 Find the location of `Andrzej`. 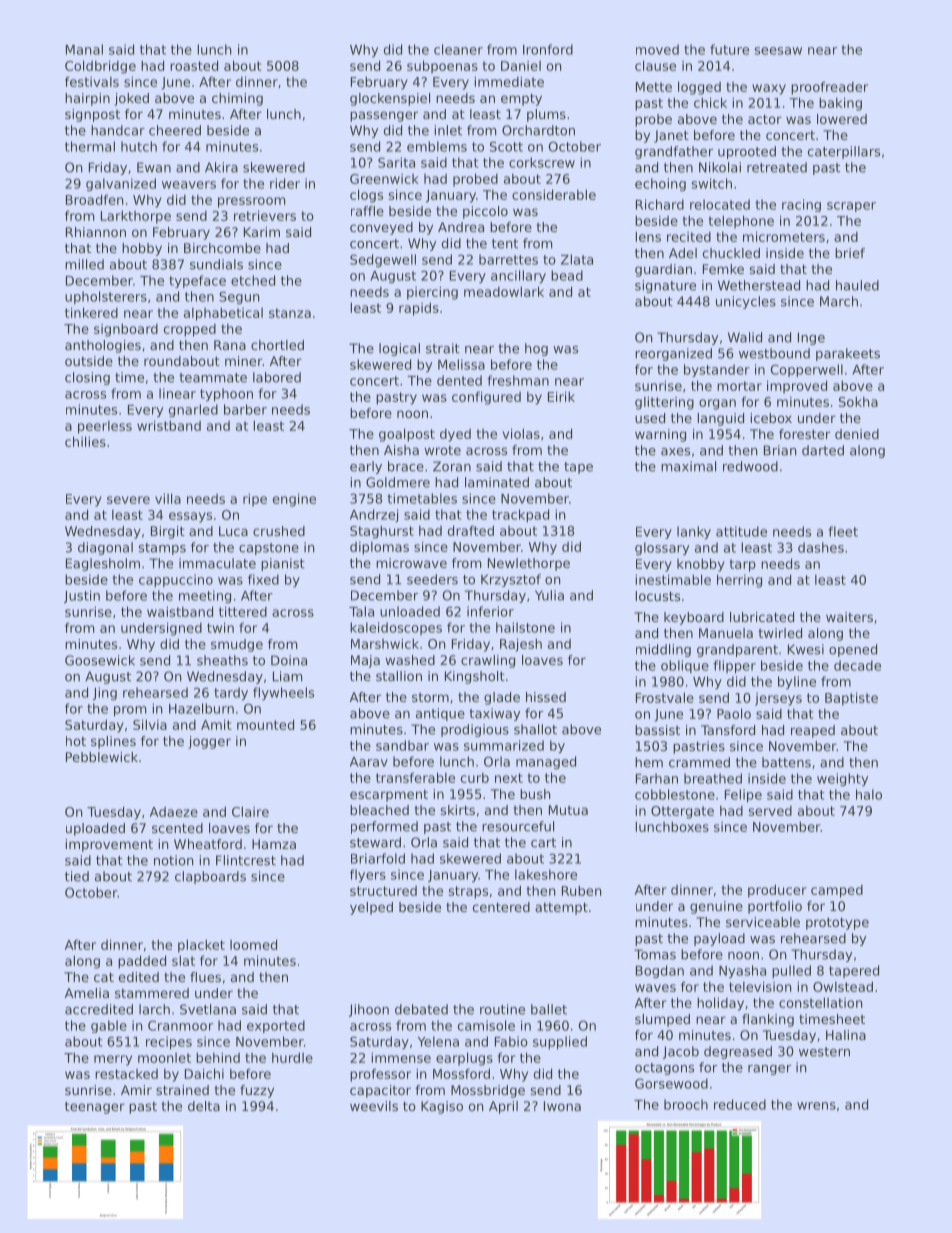

Andrzej is located at coordinates (374, 515).
